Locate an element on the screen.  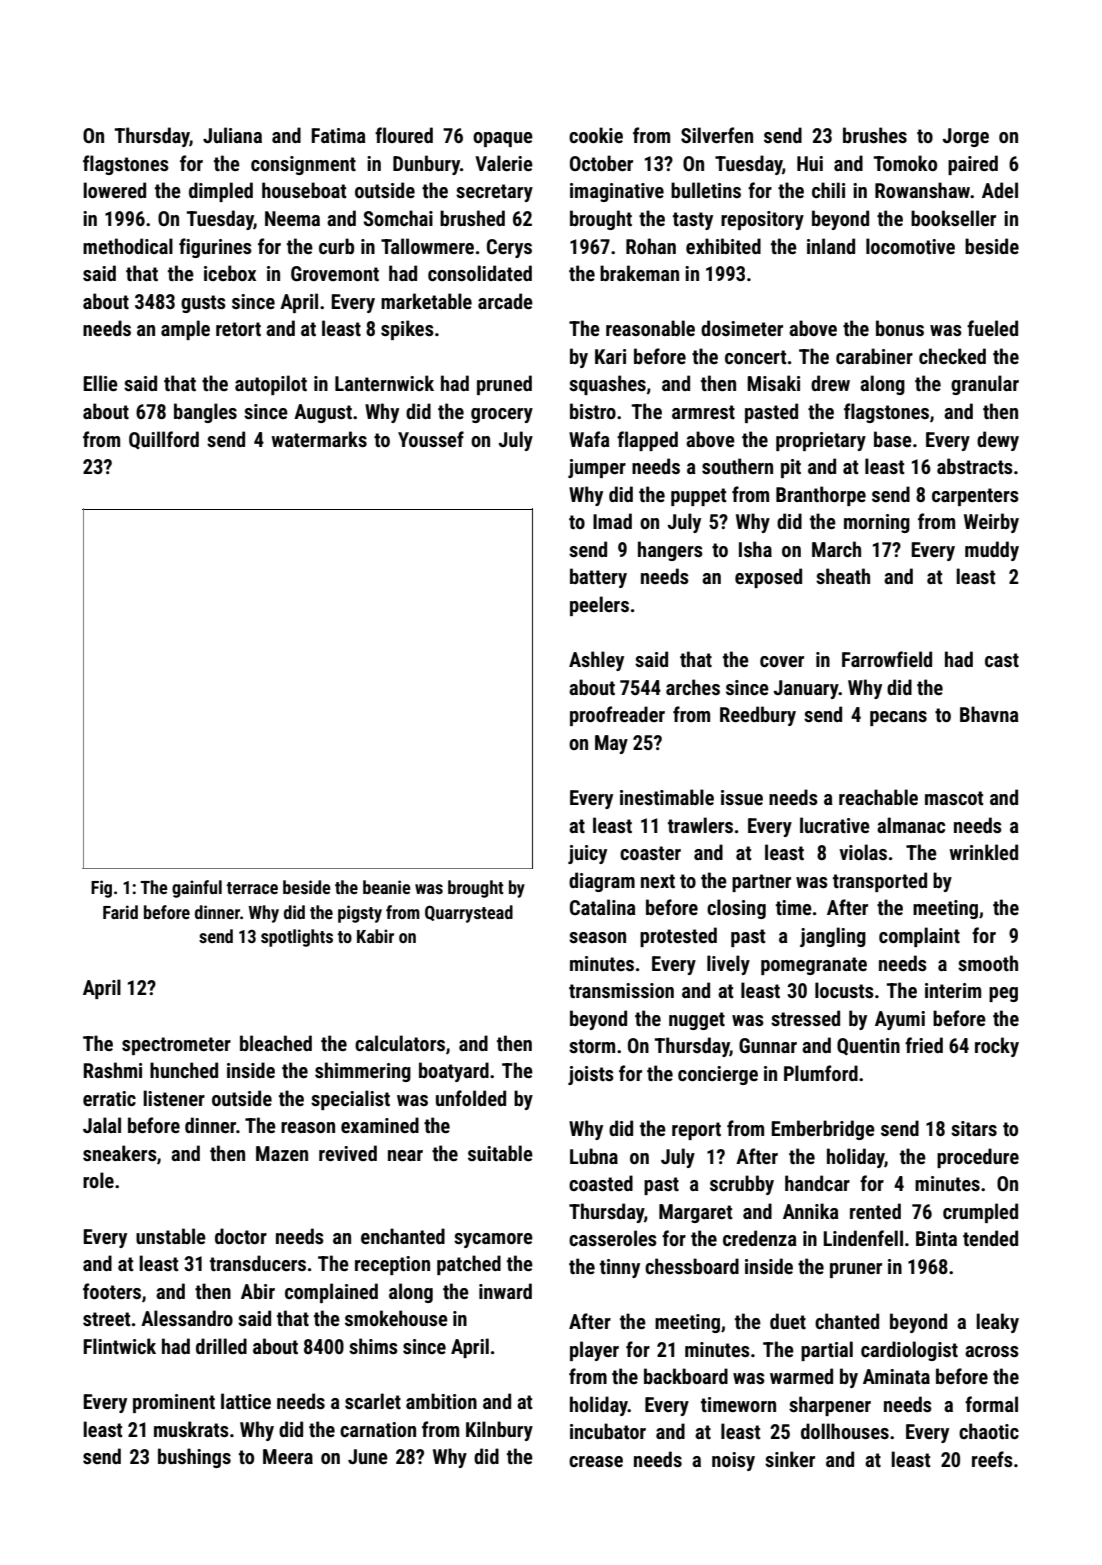
Silverfen is located at coordinates (717, 135).
